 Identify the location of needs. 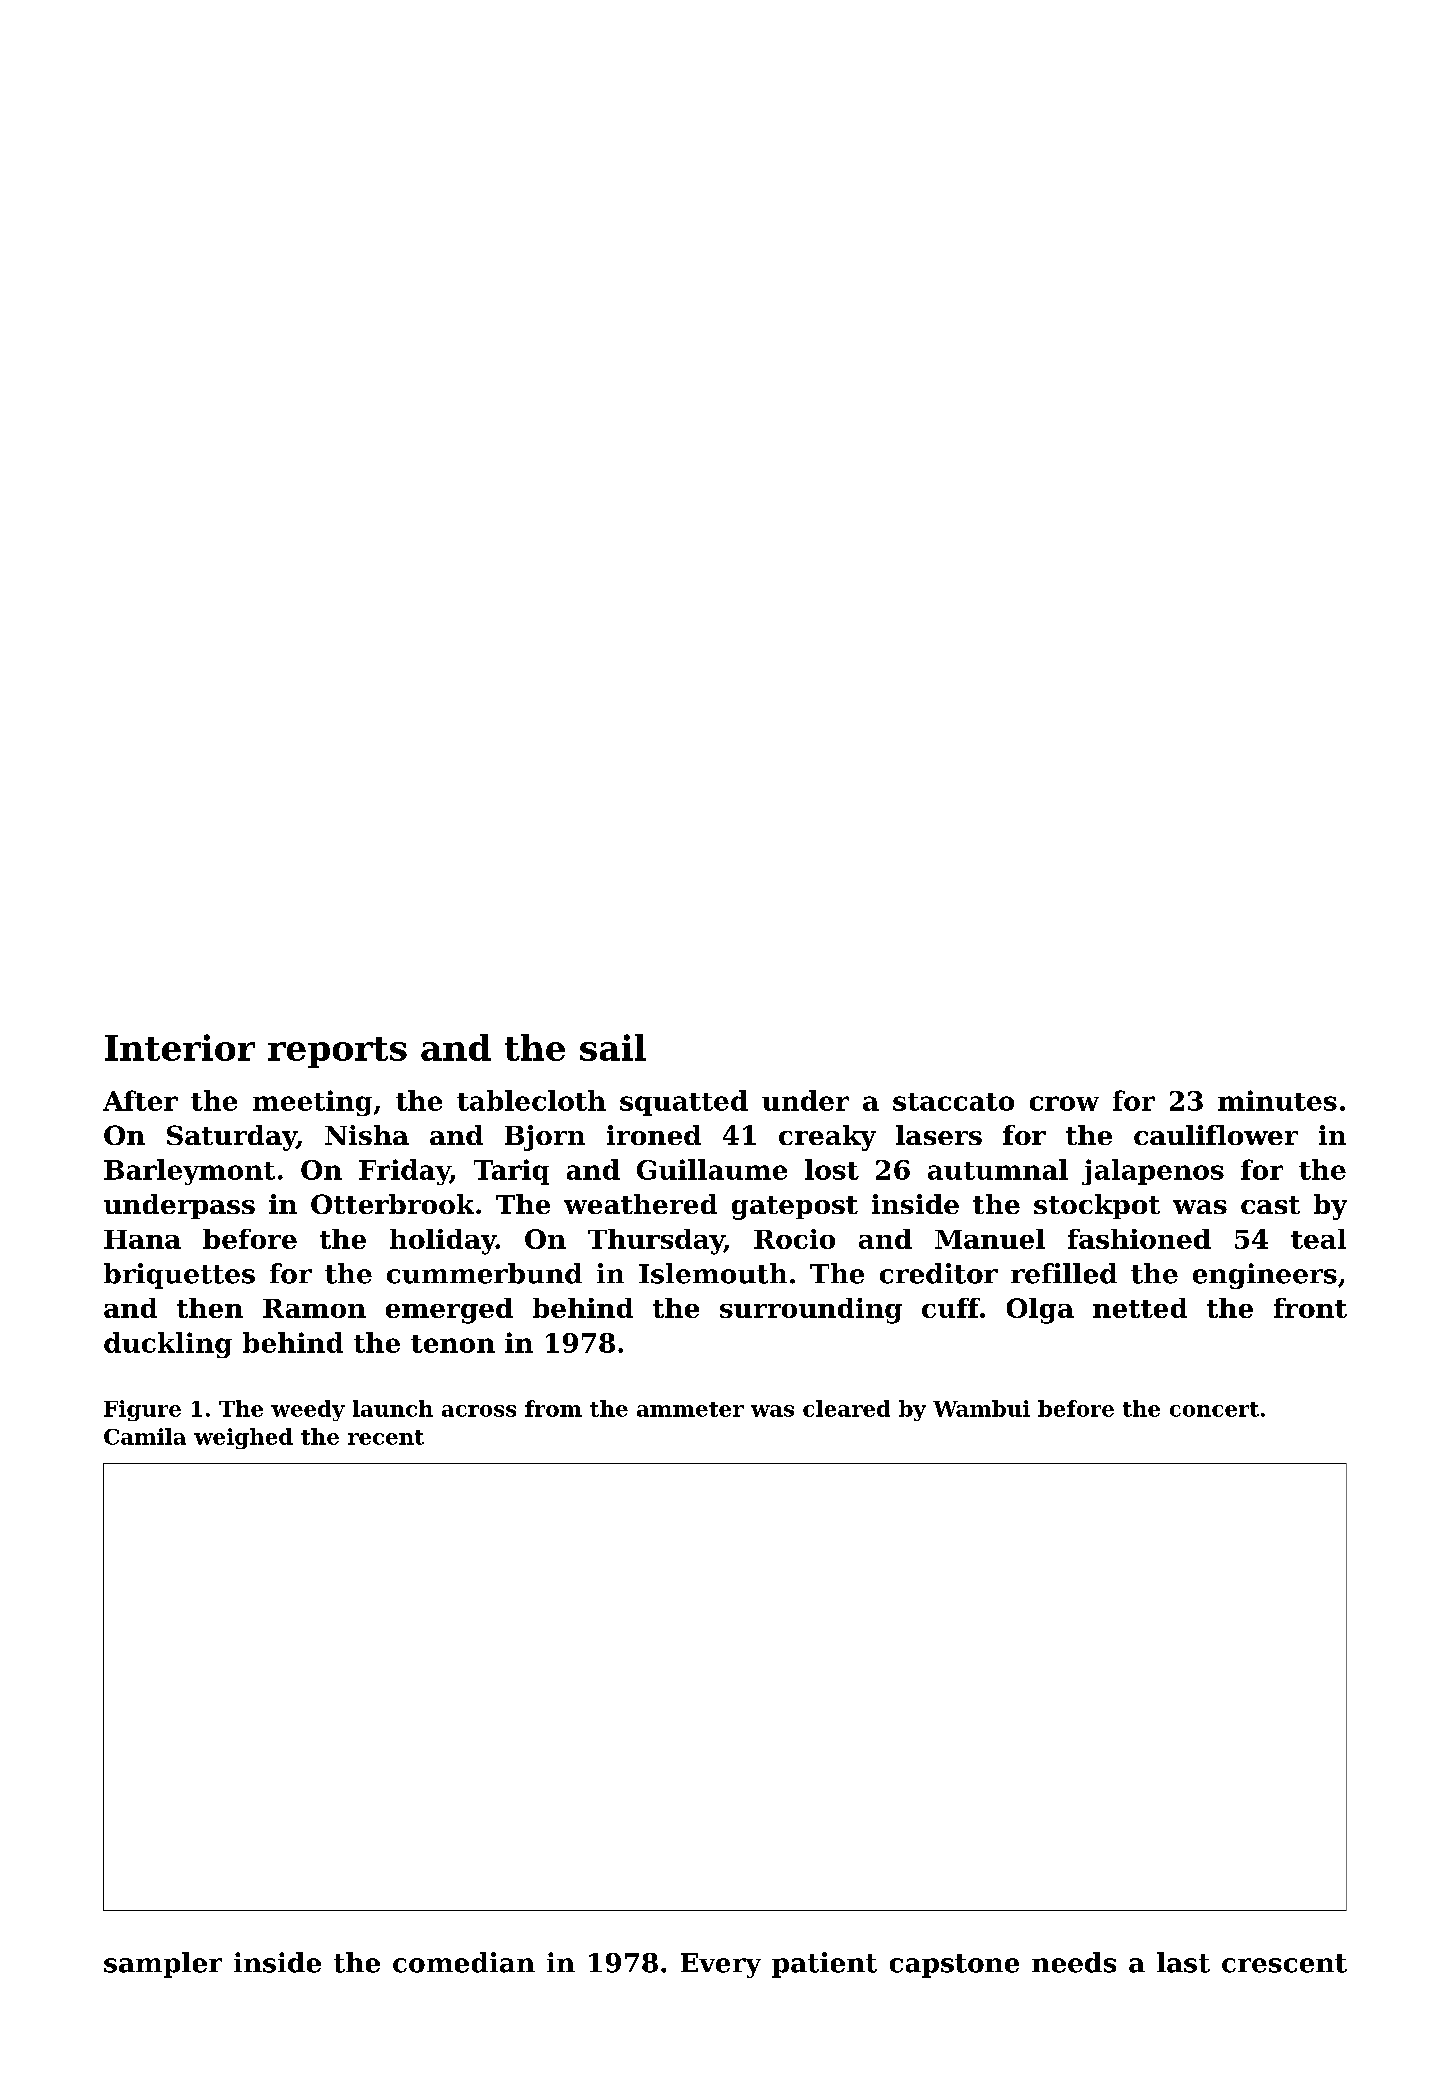
(1074, 1962).
